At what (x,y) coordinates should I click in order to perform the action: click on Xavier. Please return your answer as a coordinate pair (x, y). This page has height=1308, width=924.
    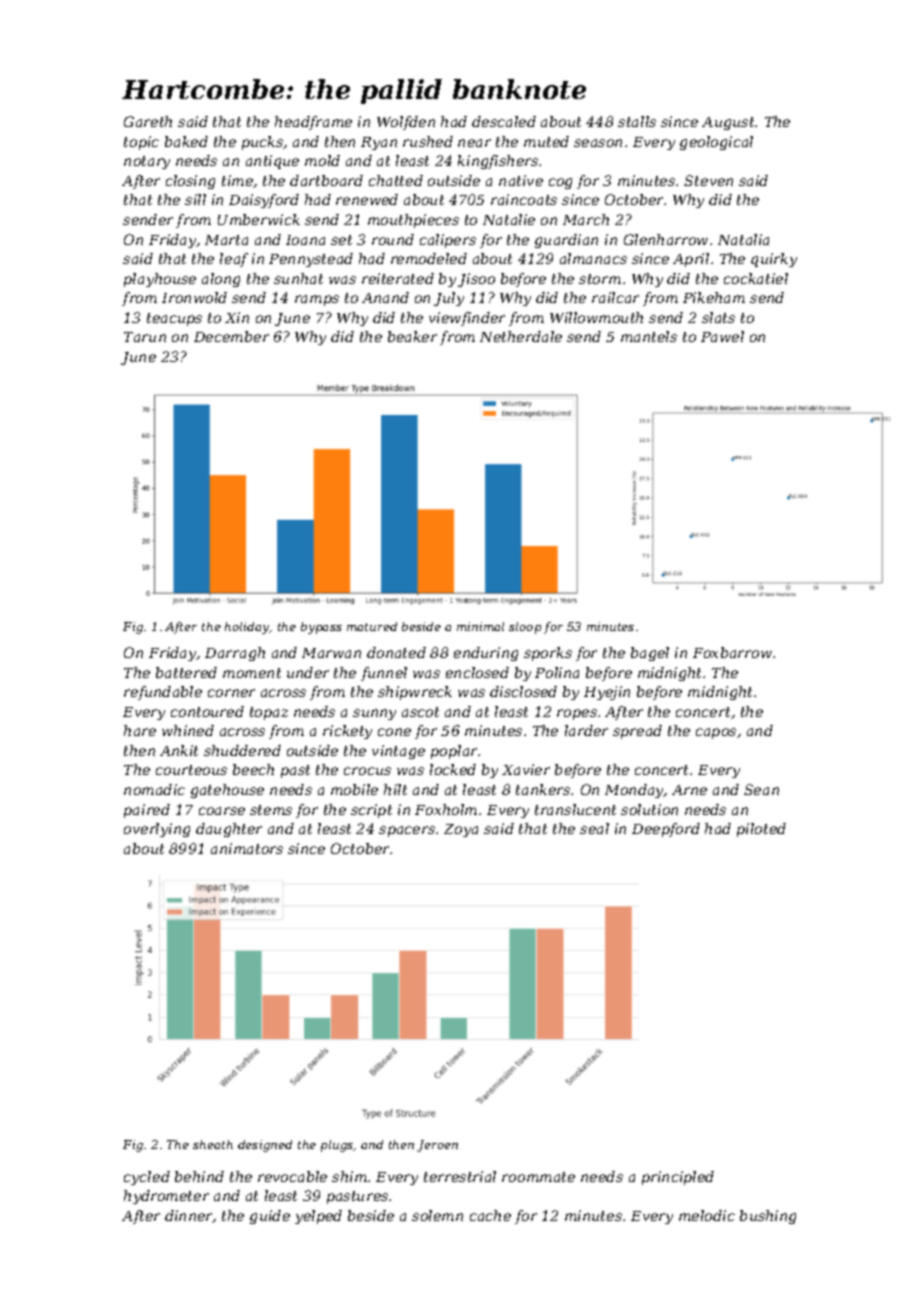
    Looking at the image, I should click on (526, 769).
